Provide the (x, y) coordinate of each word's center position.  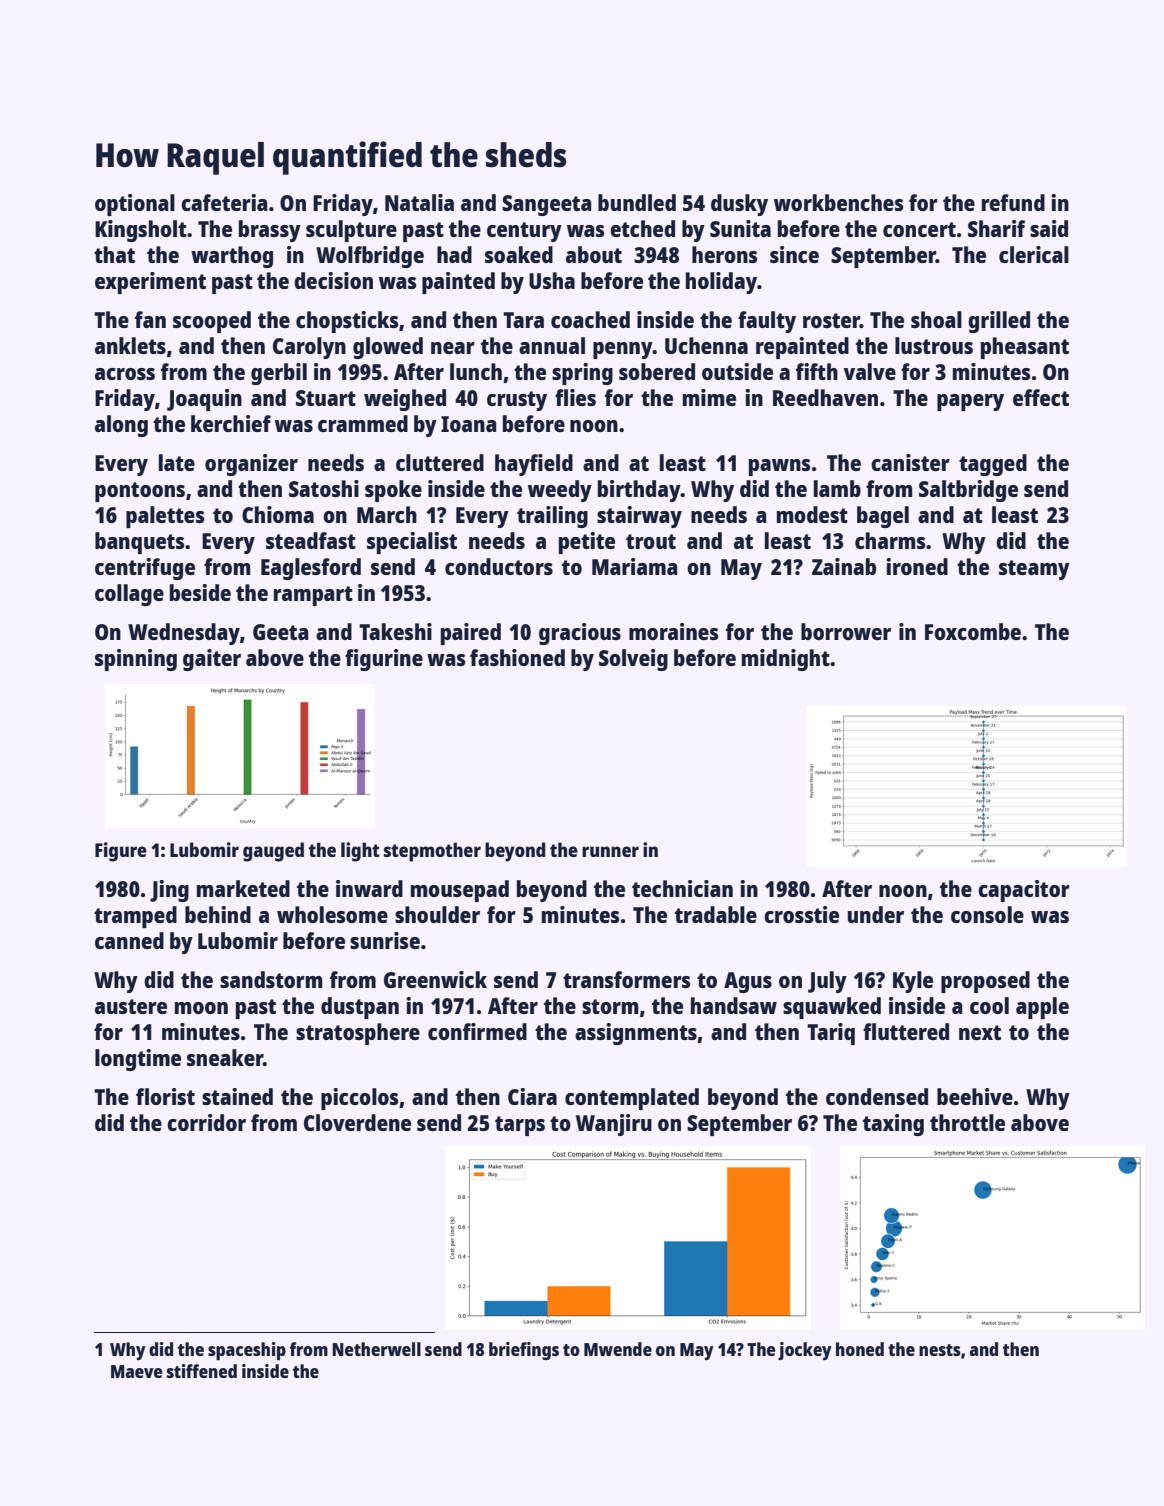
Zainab (844, 566)
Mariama (635, 566)
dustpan (360, 1008)
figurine (384, 660)
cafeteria (224, 202)
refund (1013, 202)
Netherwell (376, 1349)
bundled (637, 202)
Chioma (278, 514)
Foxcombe (973, 631)
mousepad (460, 891)
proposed (985, 982)
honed (860, 1349)
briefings (524, 1351)
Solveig (633, 660)
